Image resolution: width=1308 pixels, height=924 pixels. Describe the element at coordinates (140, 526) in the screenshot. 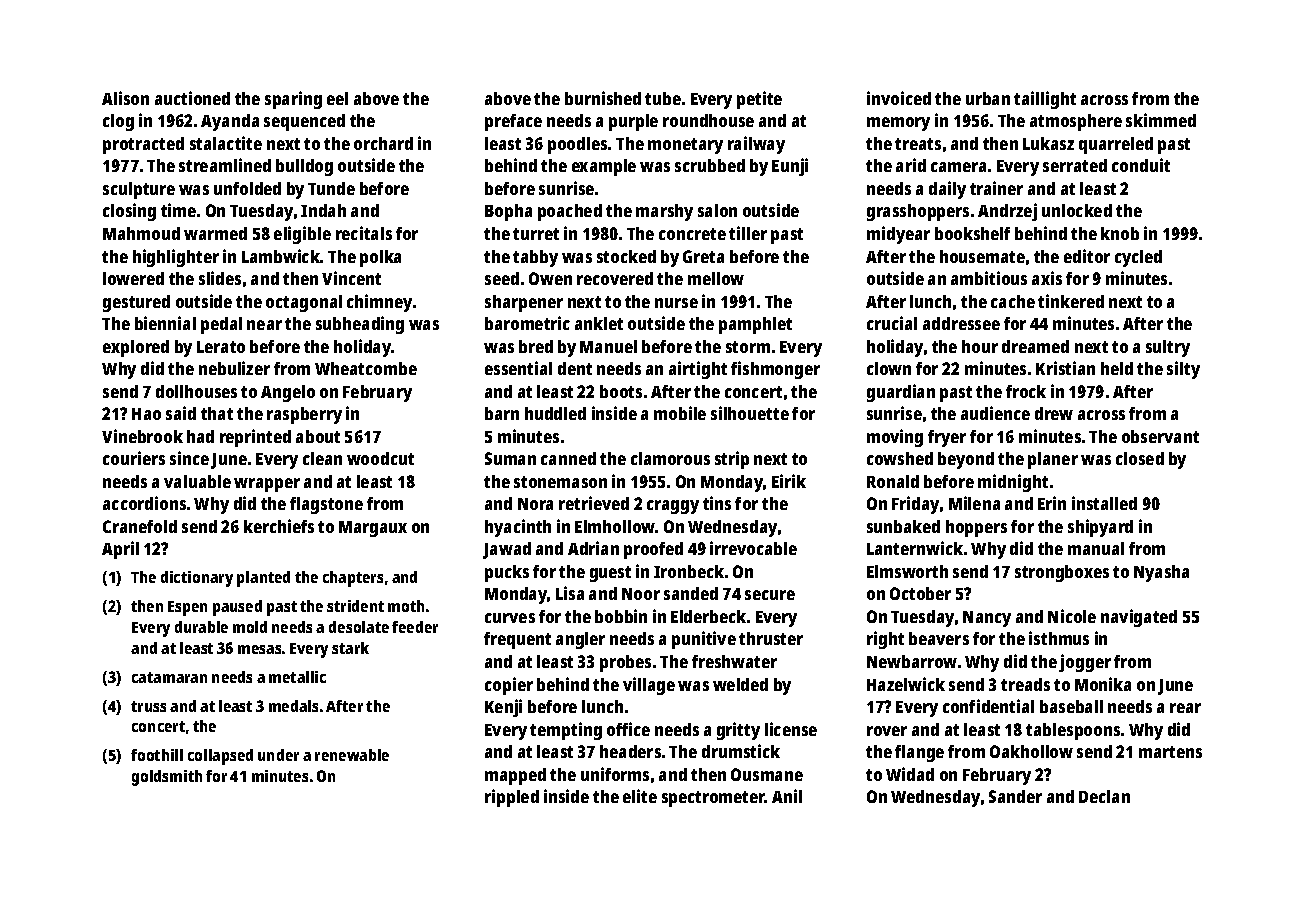

I see `Cranefold` at that location.
